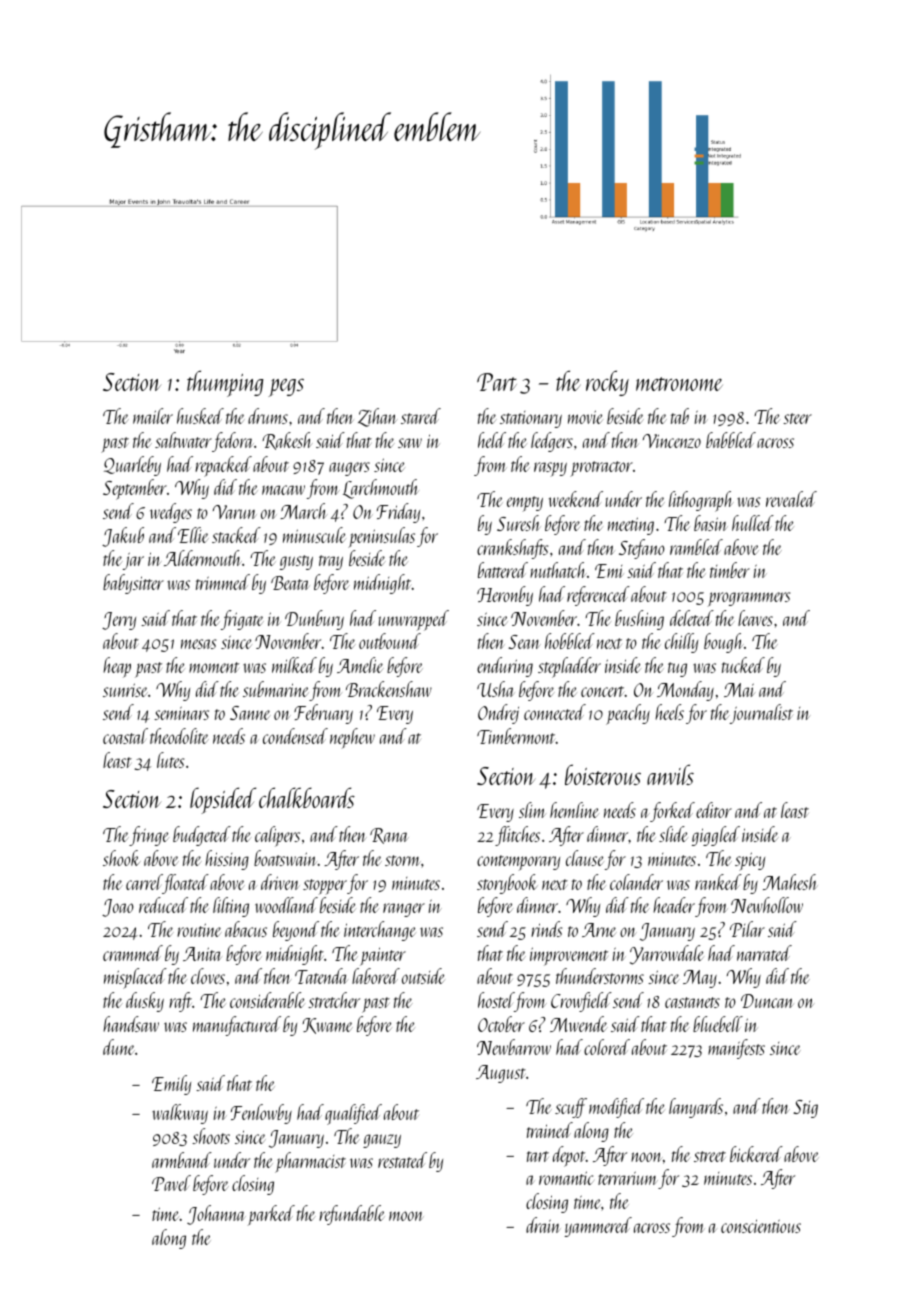  What do you see at coordinates (125, 736) in the screenshot?
I see `coastal` at bounding box center [125, 736].
